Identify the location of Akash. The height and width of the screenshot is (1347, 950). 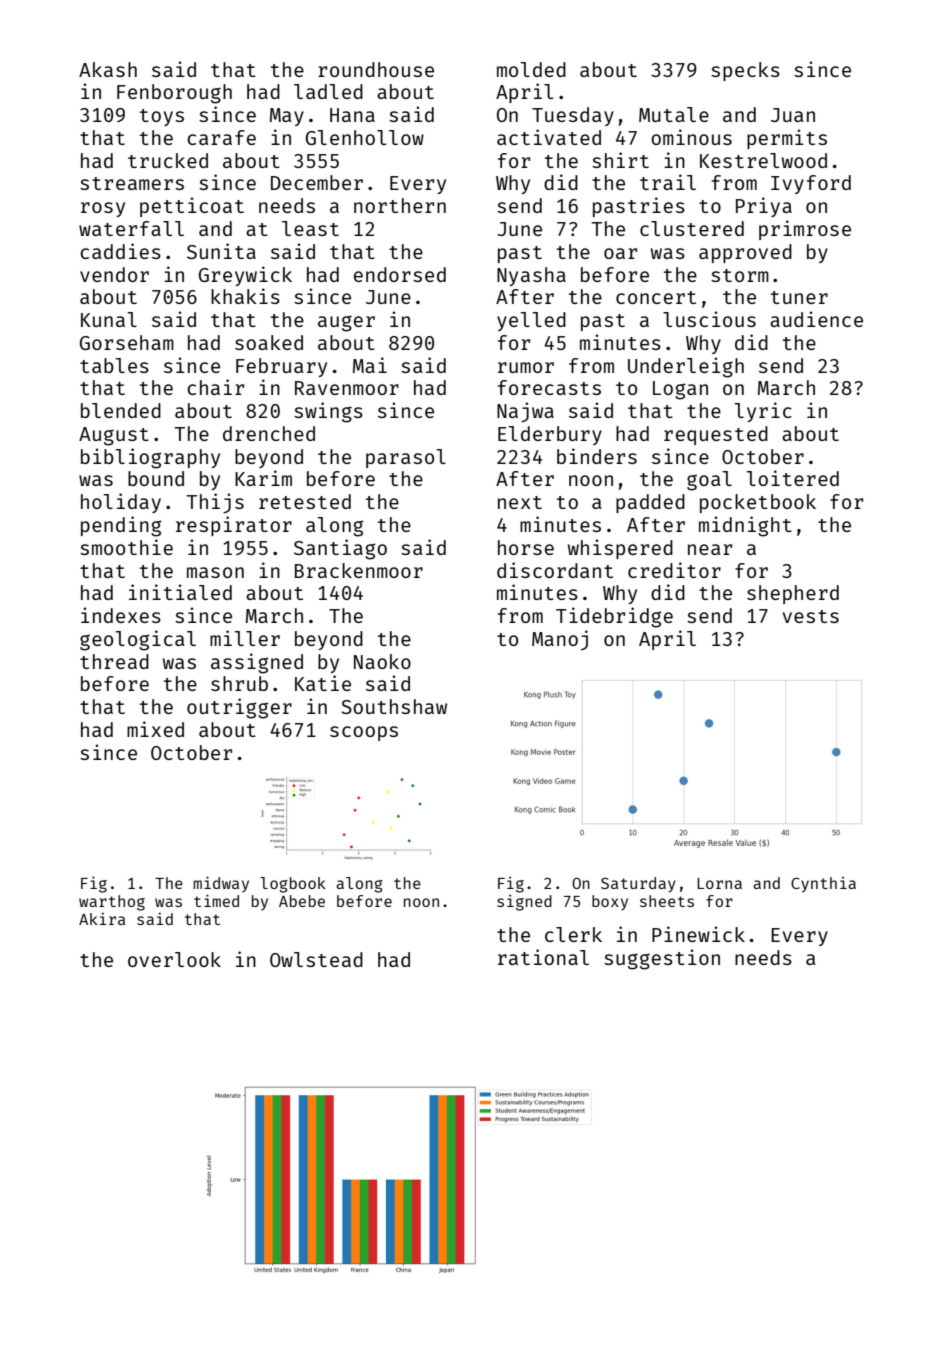
(108, 69).
